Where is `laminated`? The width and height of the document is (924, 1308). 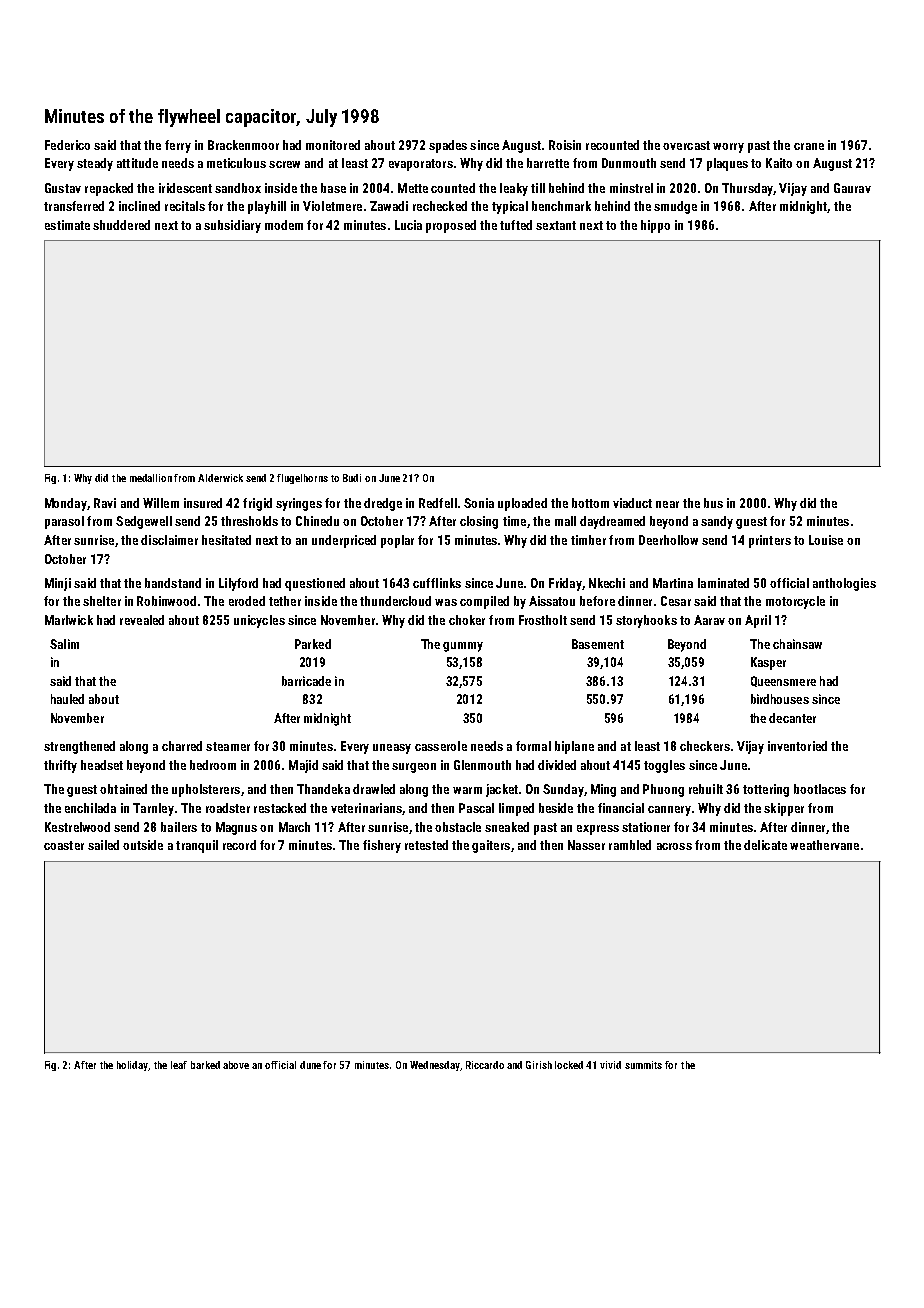 laminated is located at coordinates (723, 583).
